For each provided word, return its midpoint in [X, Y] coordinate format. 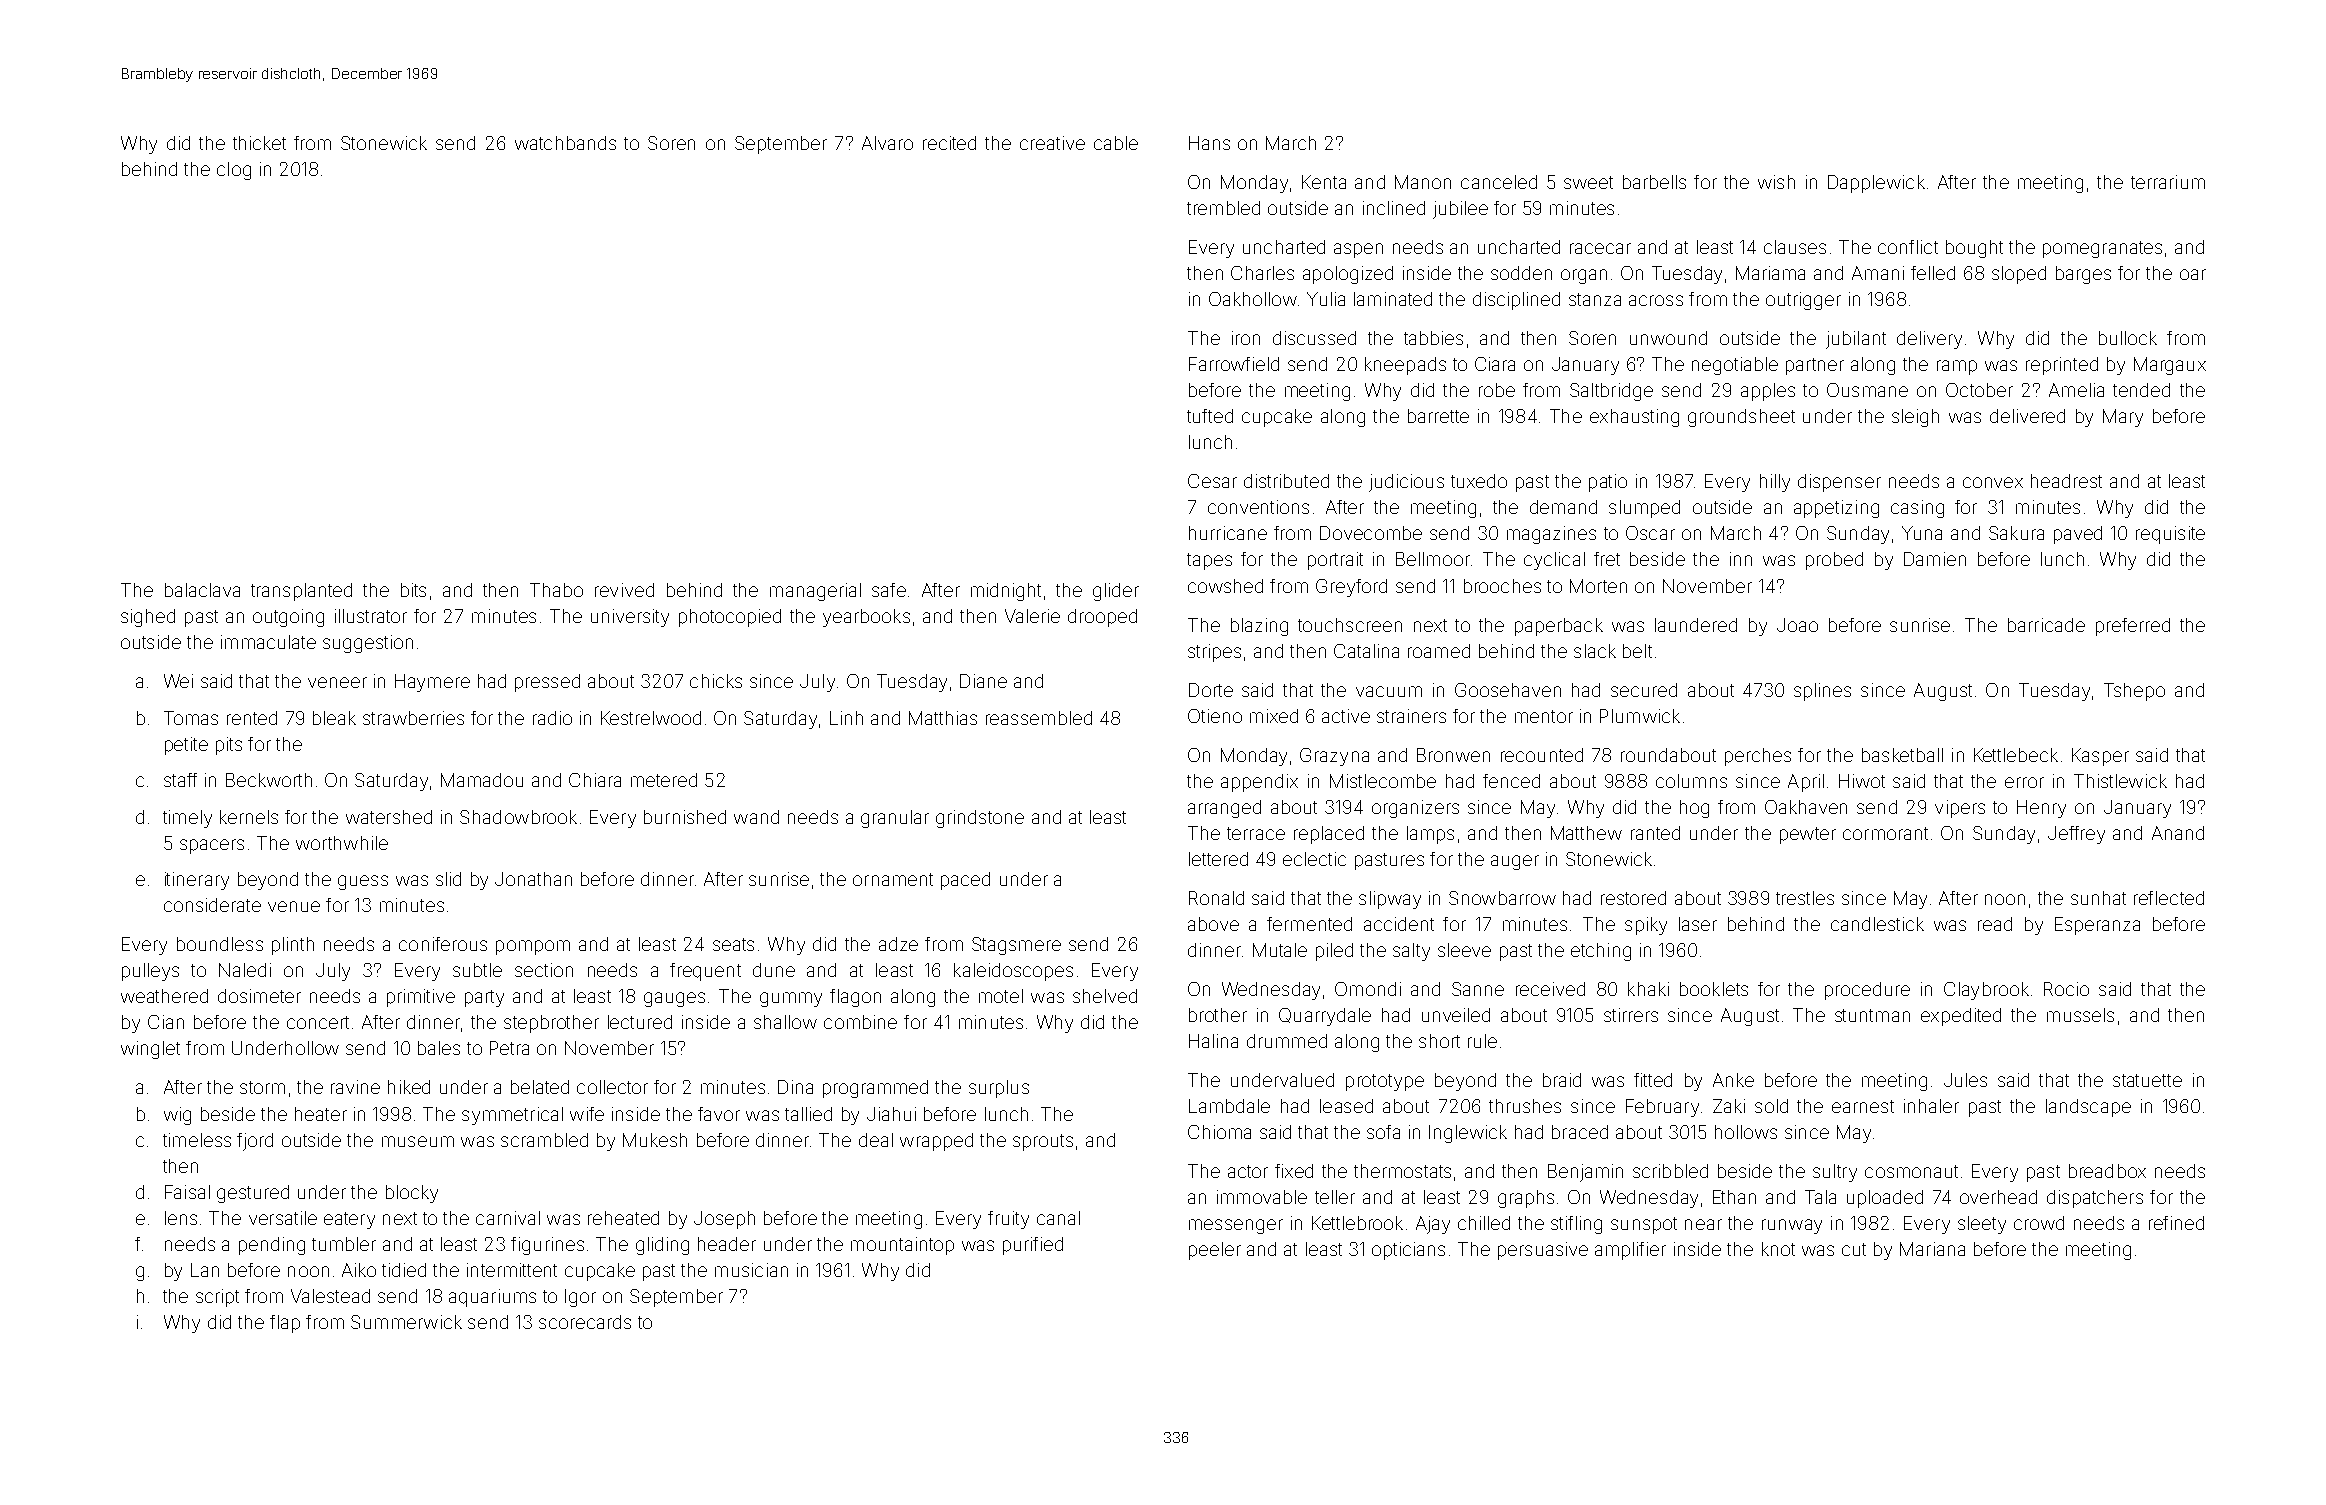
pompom [533, 947]
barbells [1654, 182]
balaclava [202, 590]
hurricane [1228, 533]
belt [1637, 651]
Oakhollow [1253, 299]
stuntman [1872, 1015]
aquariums [492, 1298]
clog [234, 171]
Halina [1213, 1041]
